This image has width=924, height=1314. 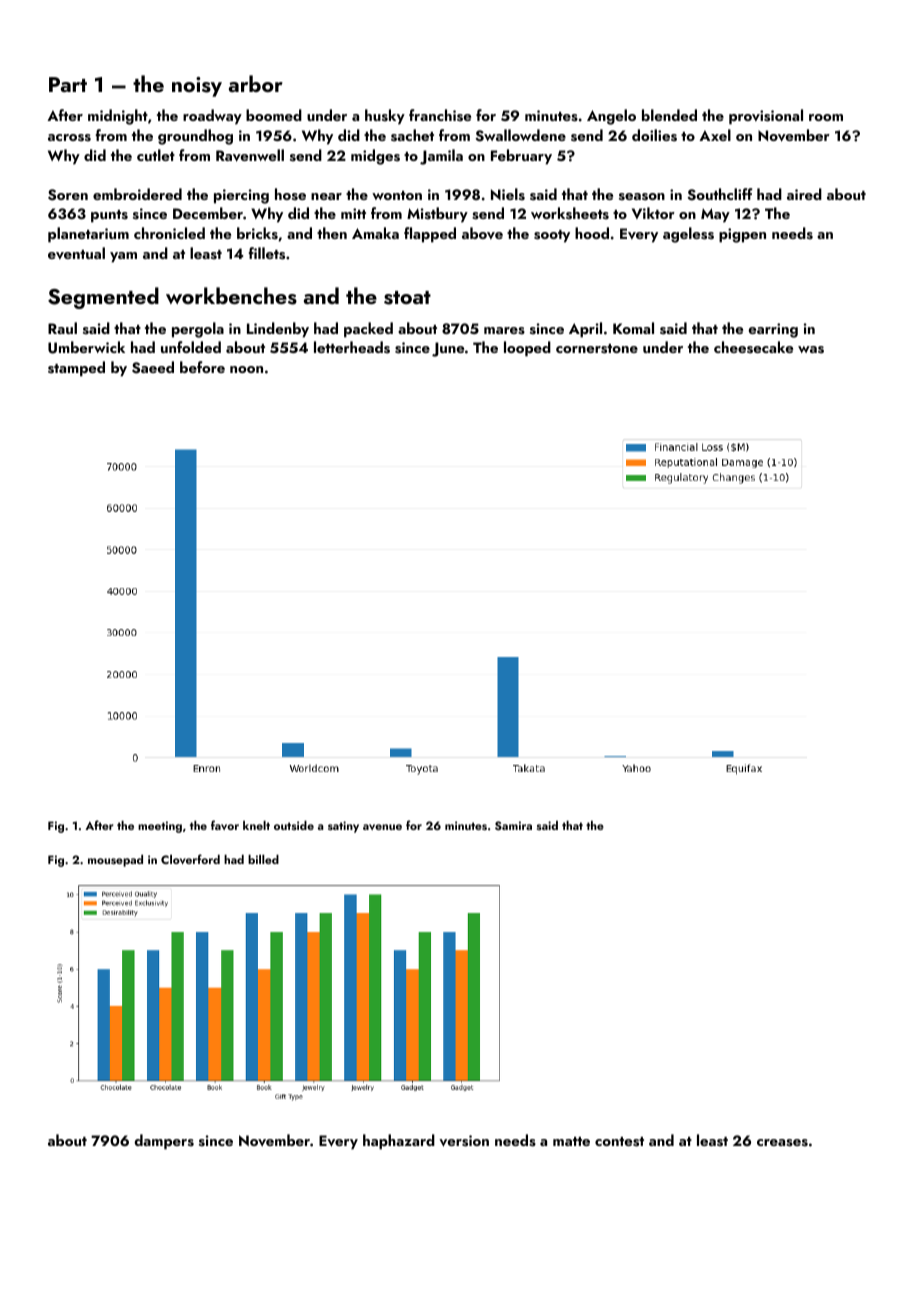 What do you see at coordinates (811, 350) in the image?
I see `was` at bounding box center [811, 350].
